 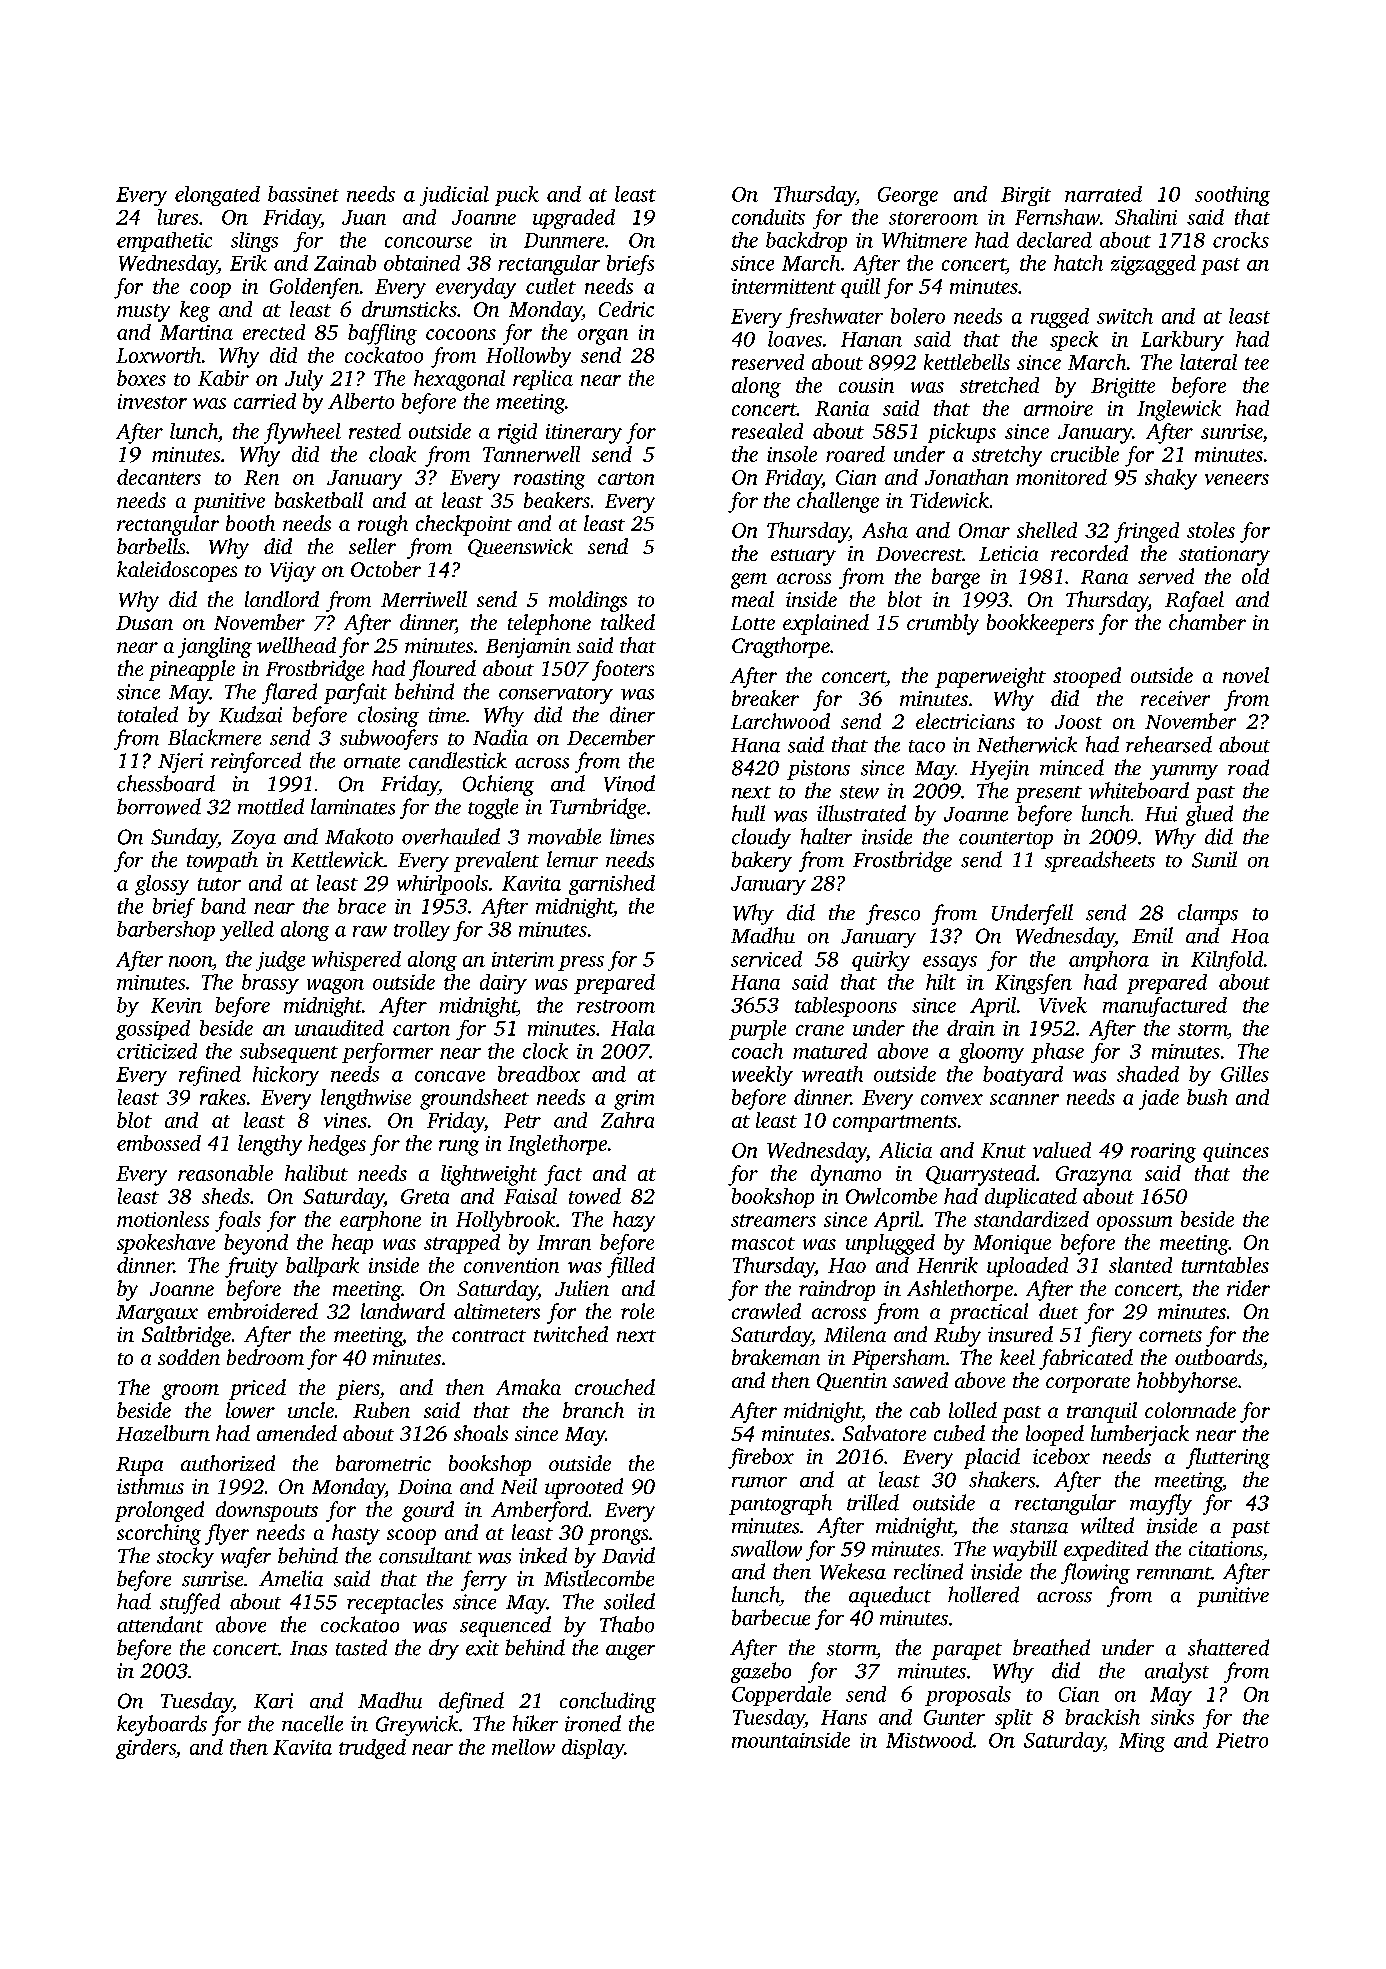 I want to click on bassinet, so click(x=303, y=194).
